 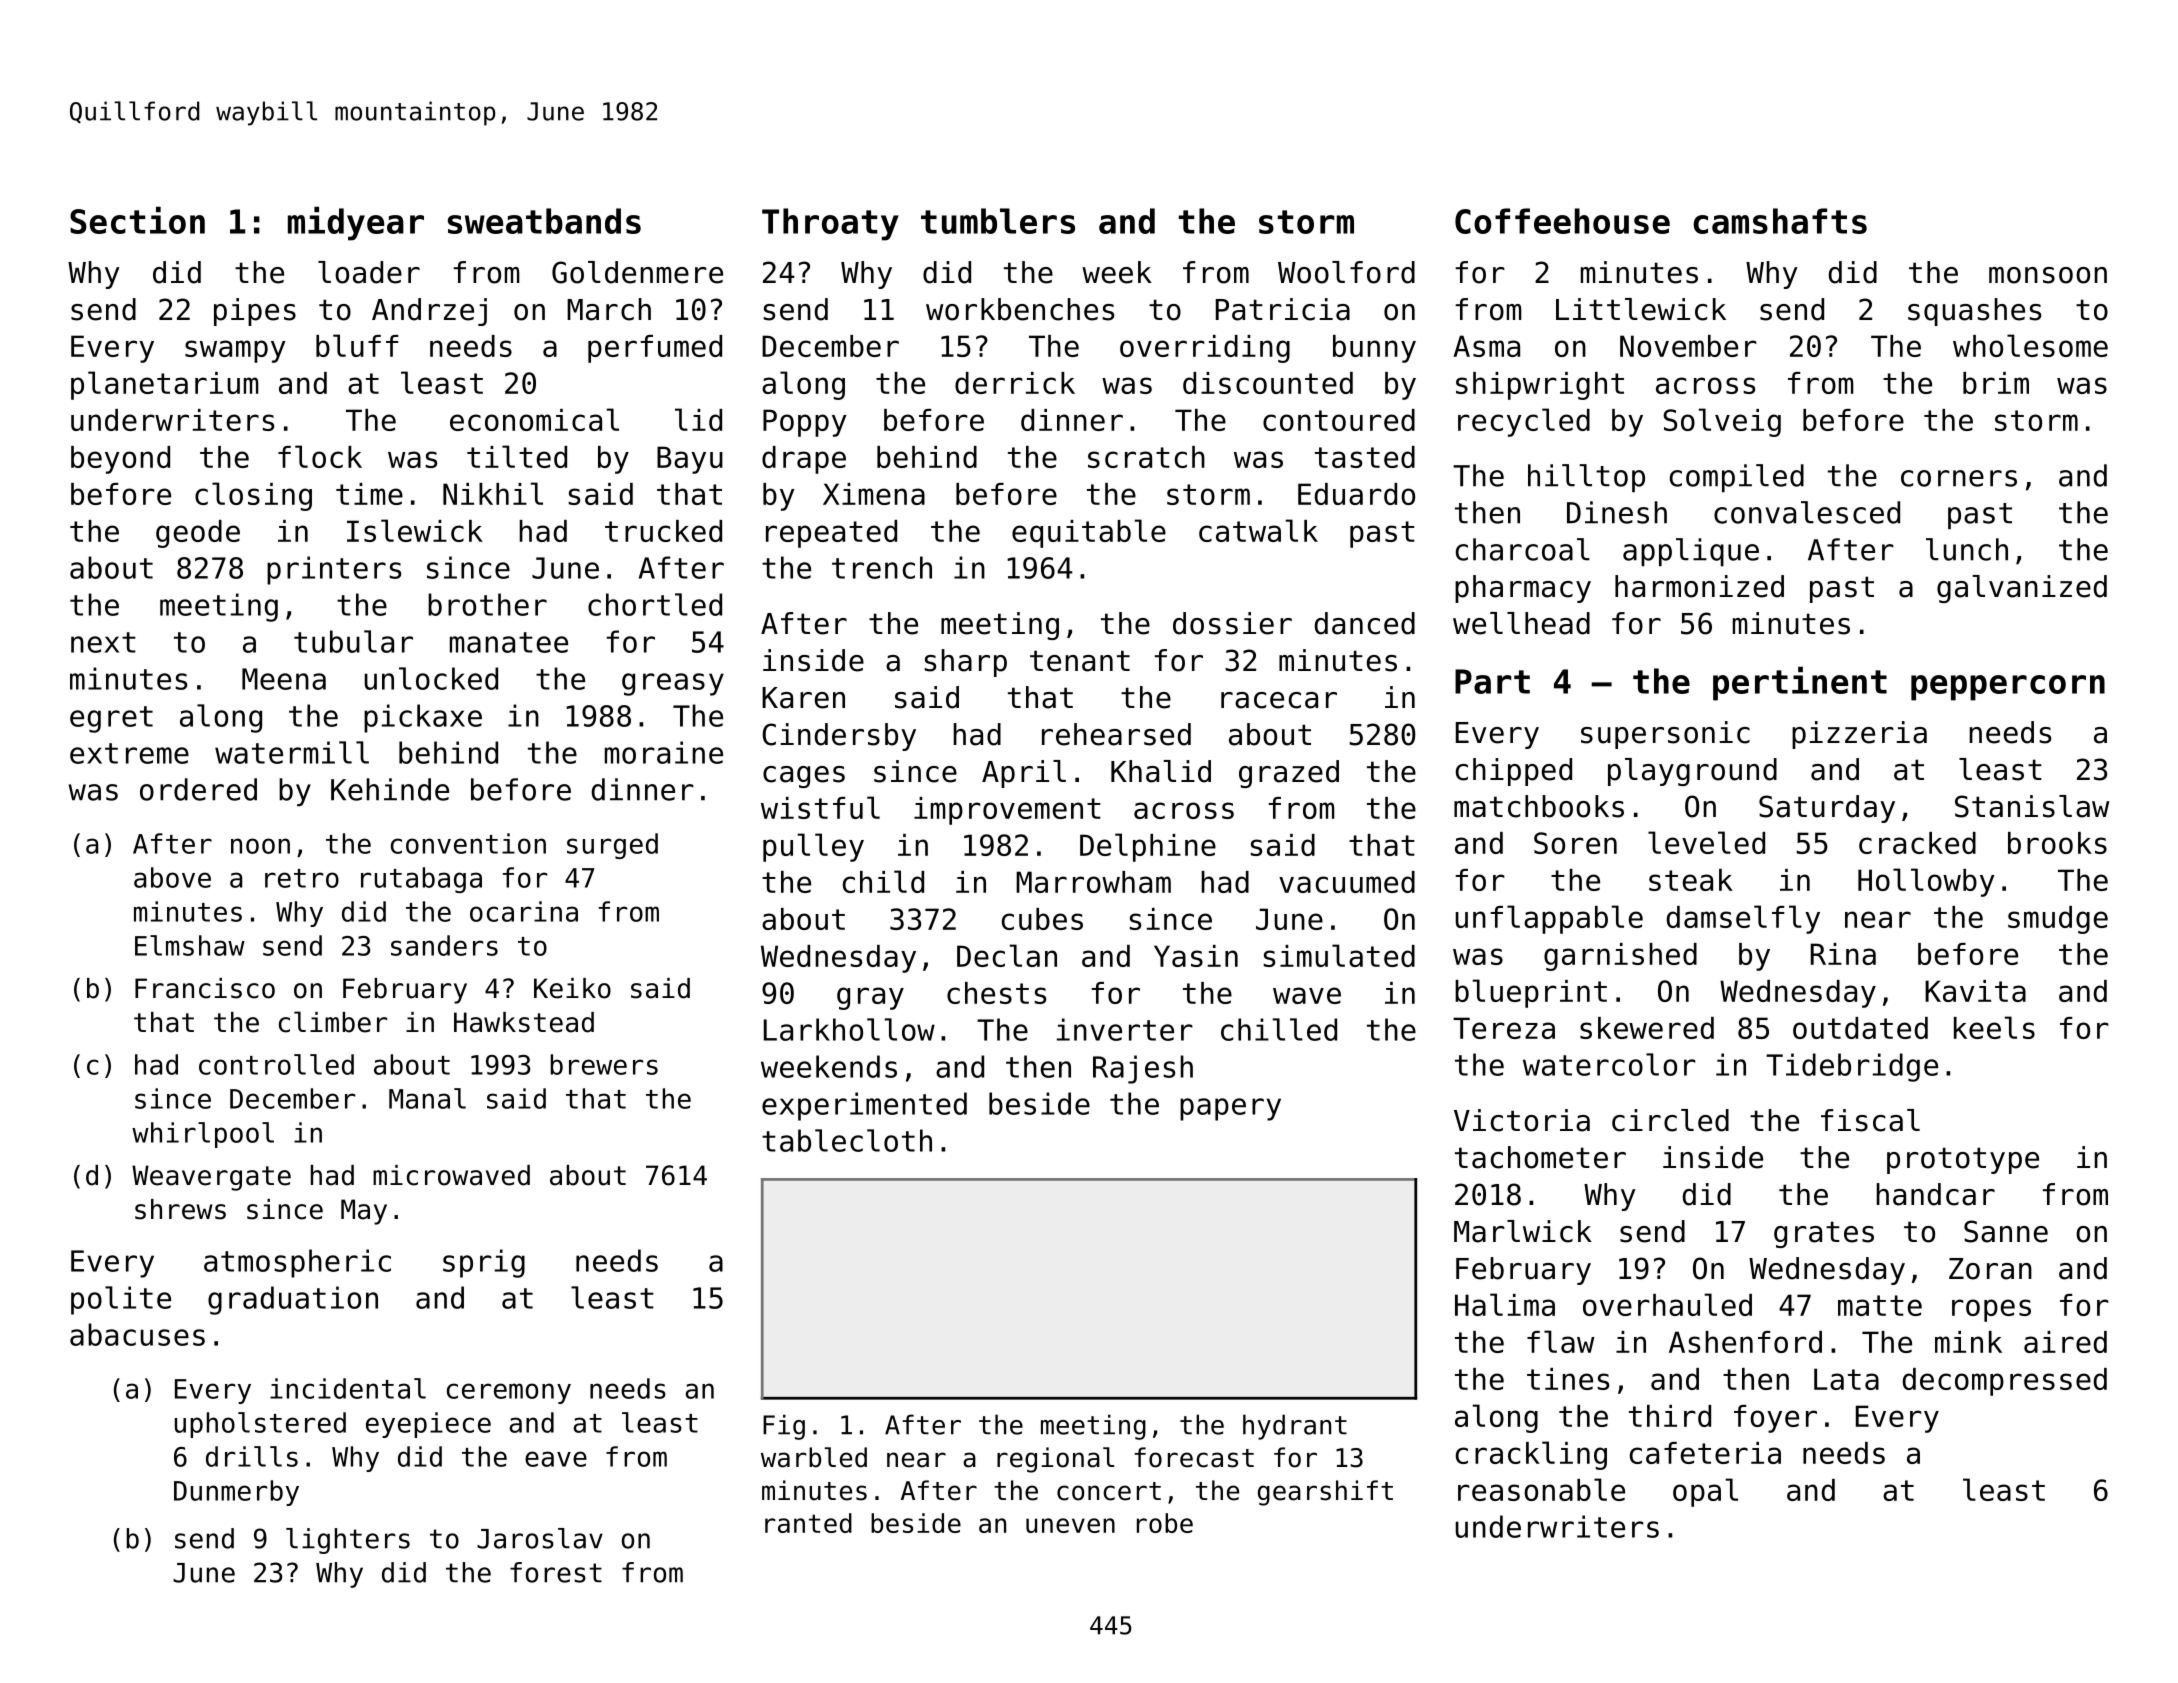 I want to click on derrick, so click(x=1015, y=383).
